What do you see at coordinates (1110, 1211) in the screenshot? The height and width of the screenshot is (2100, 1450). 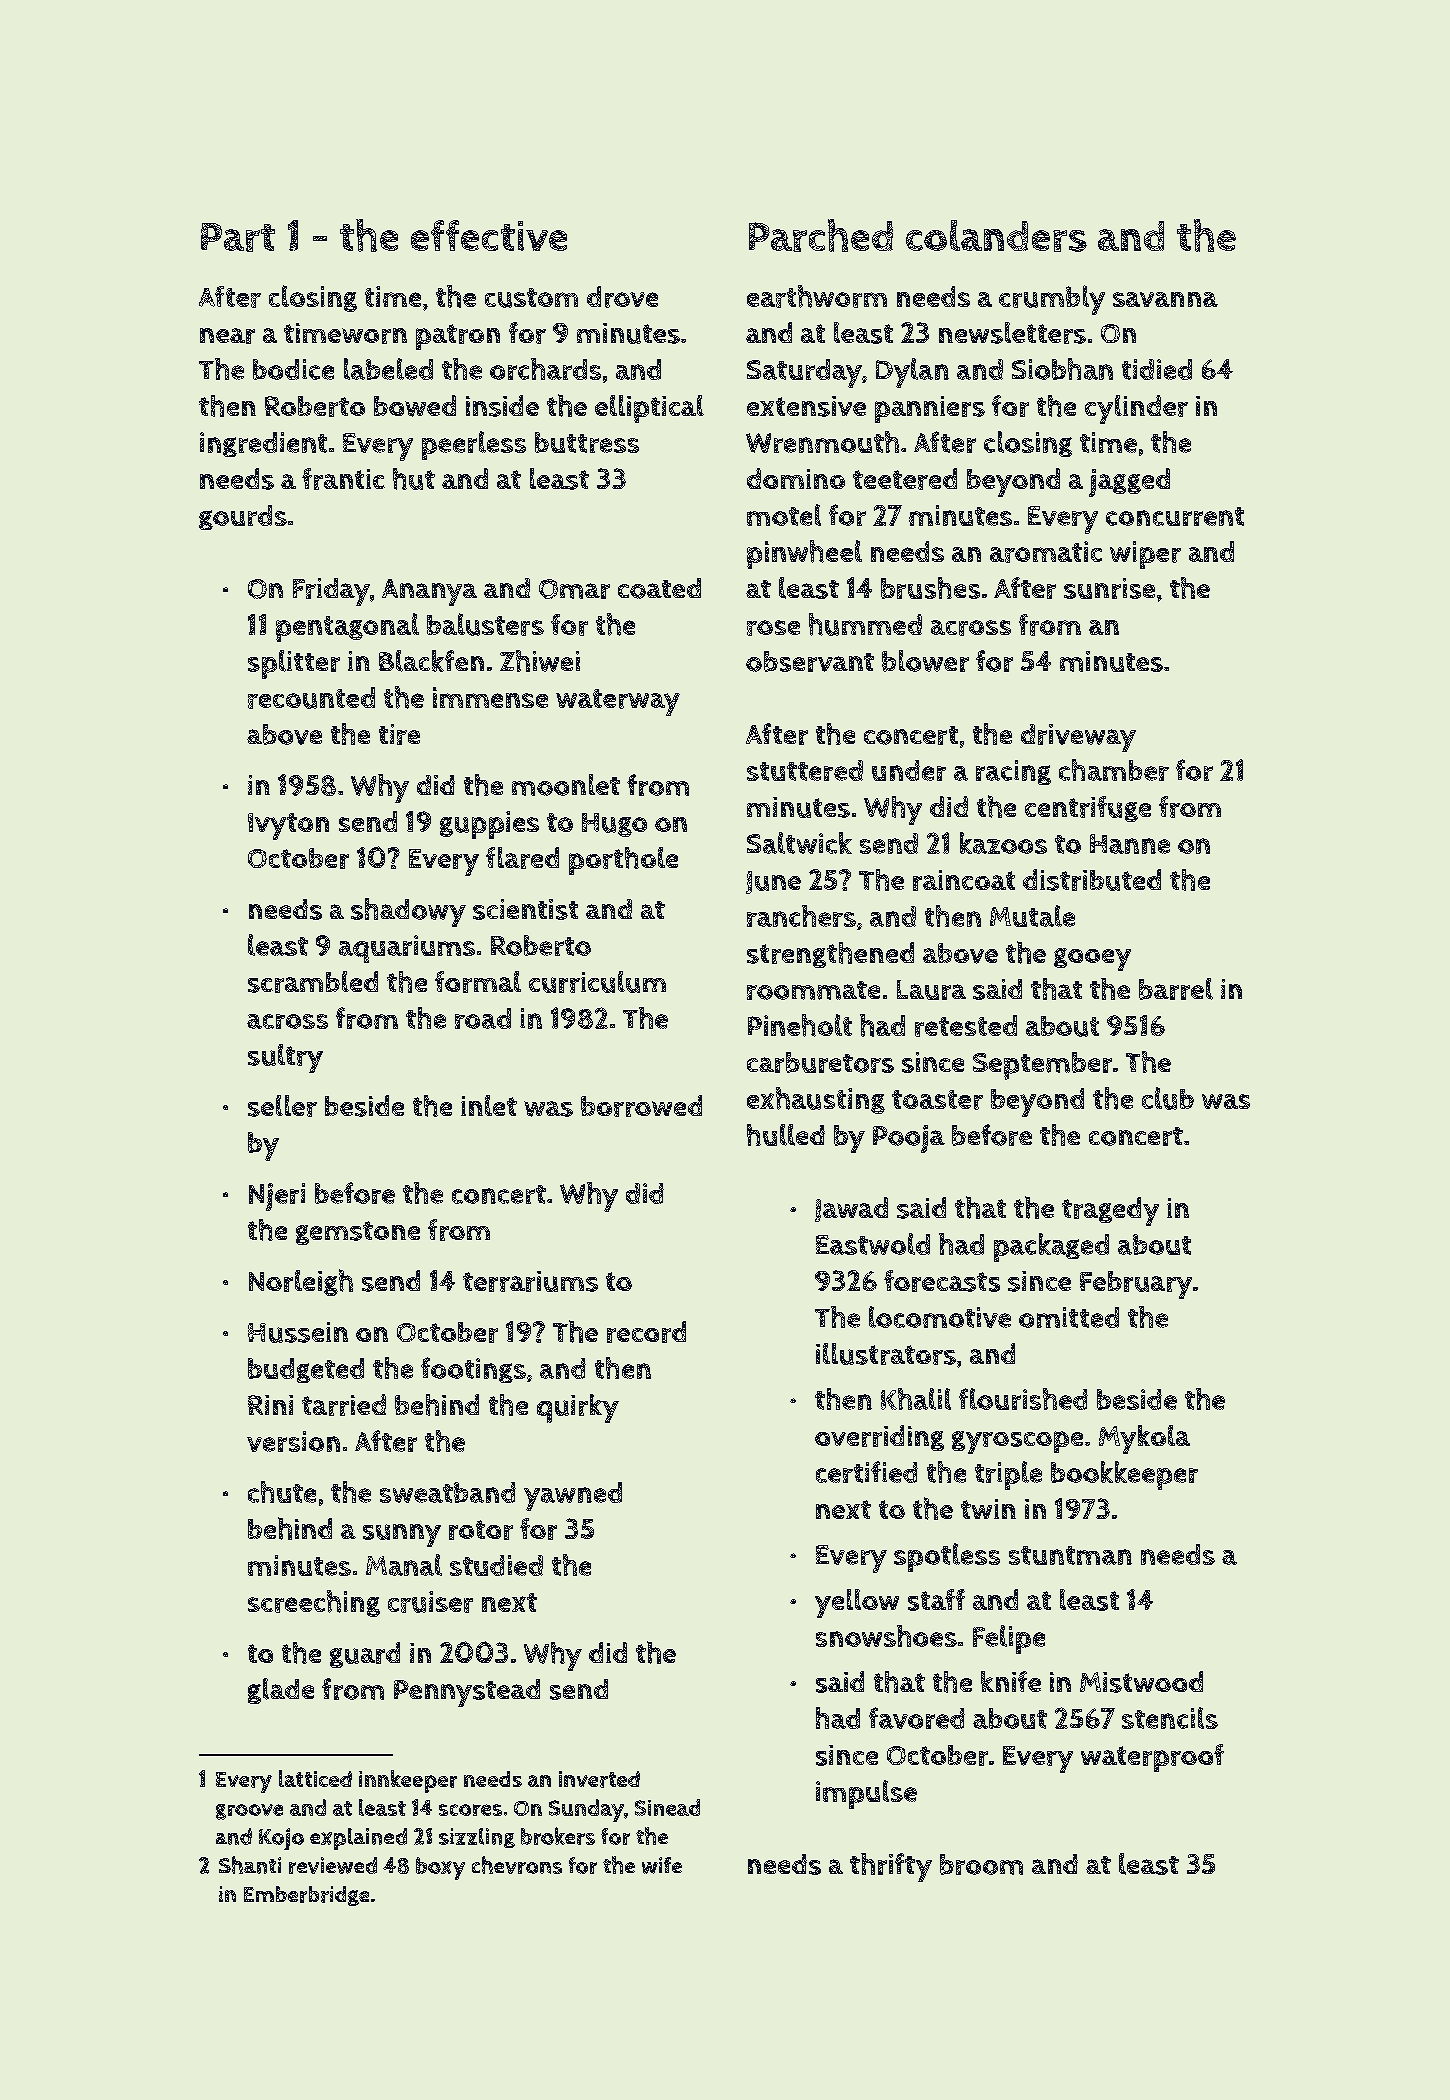 I see `tragedy` at bounding box center [1110, 1211].
